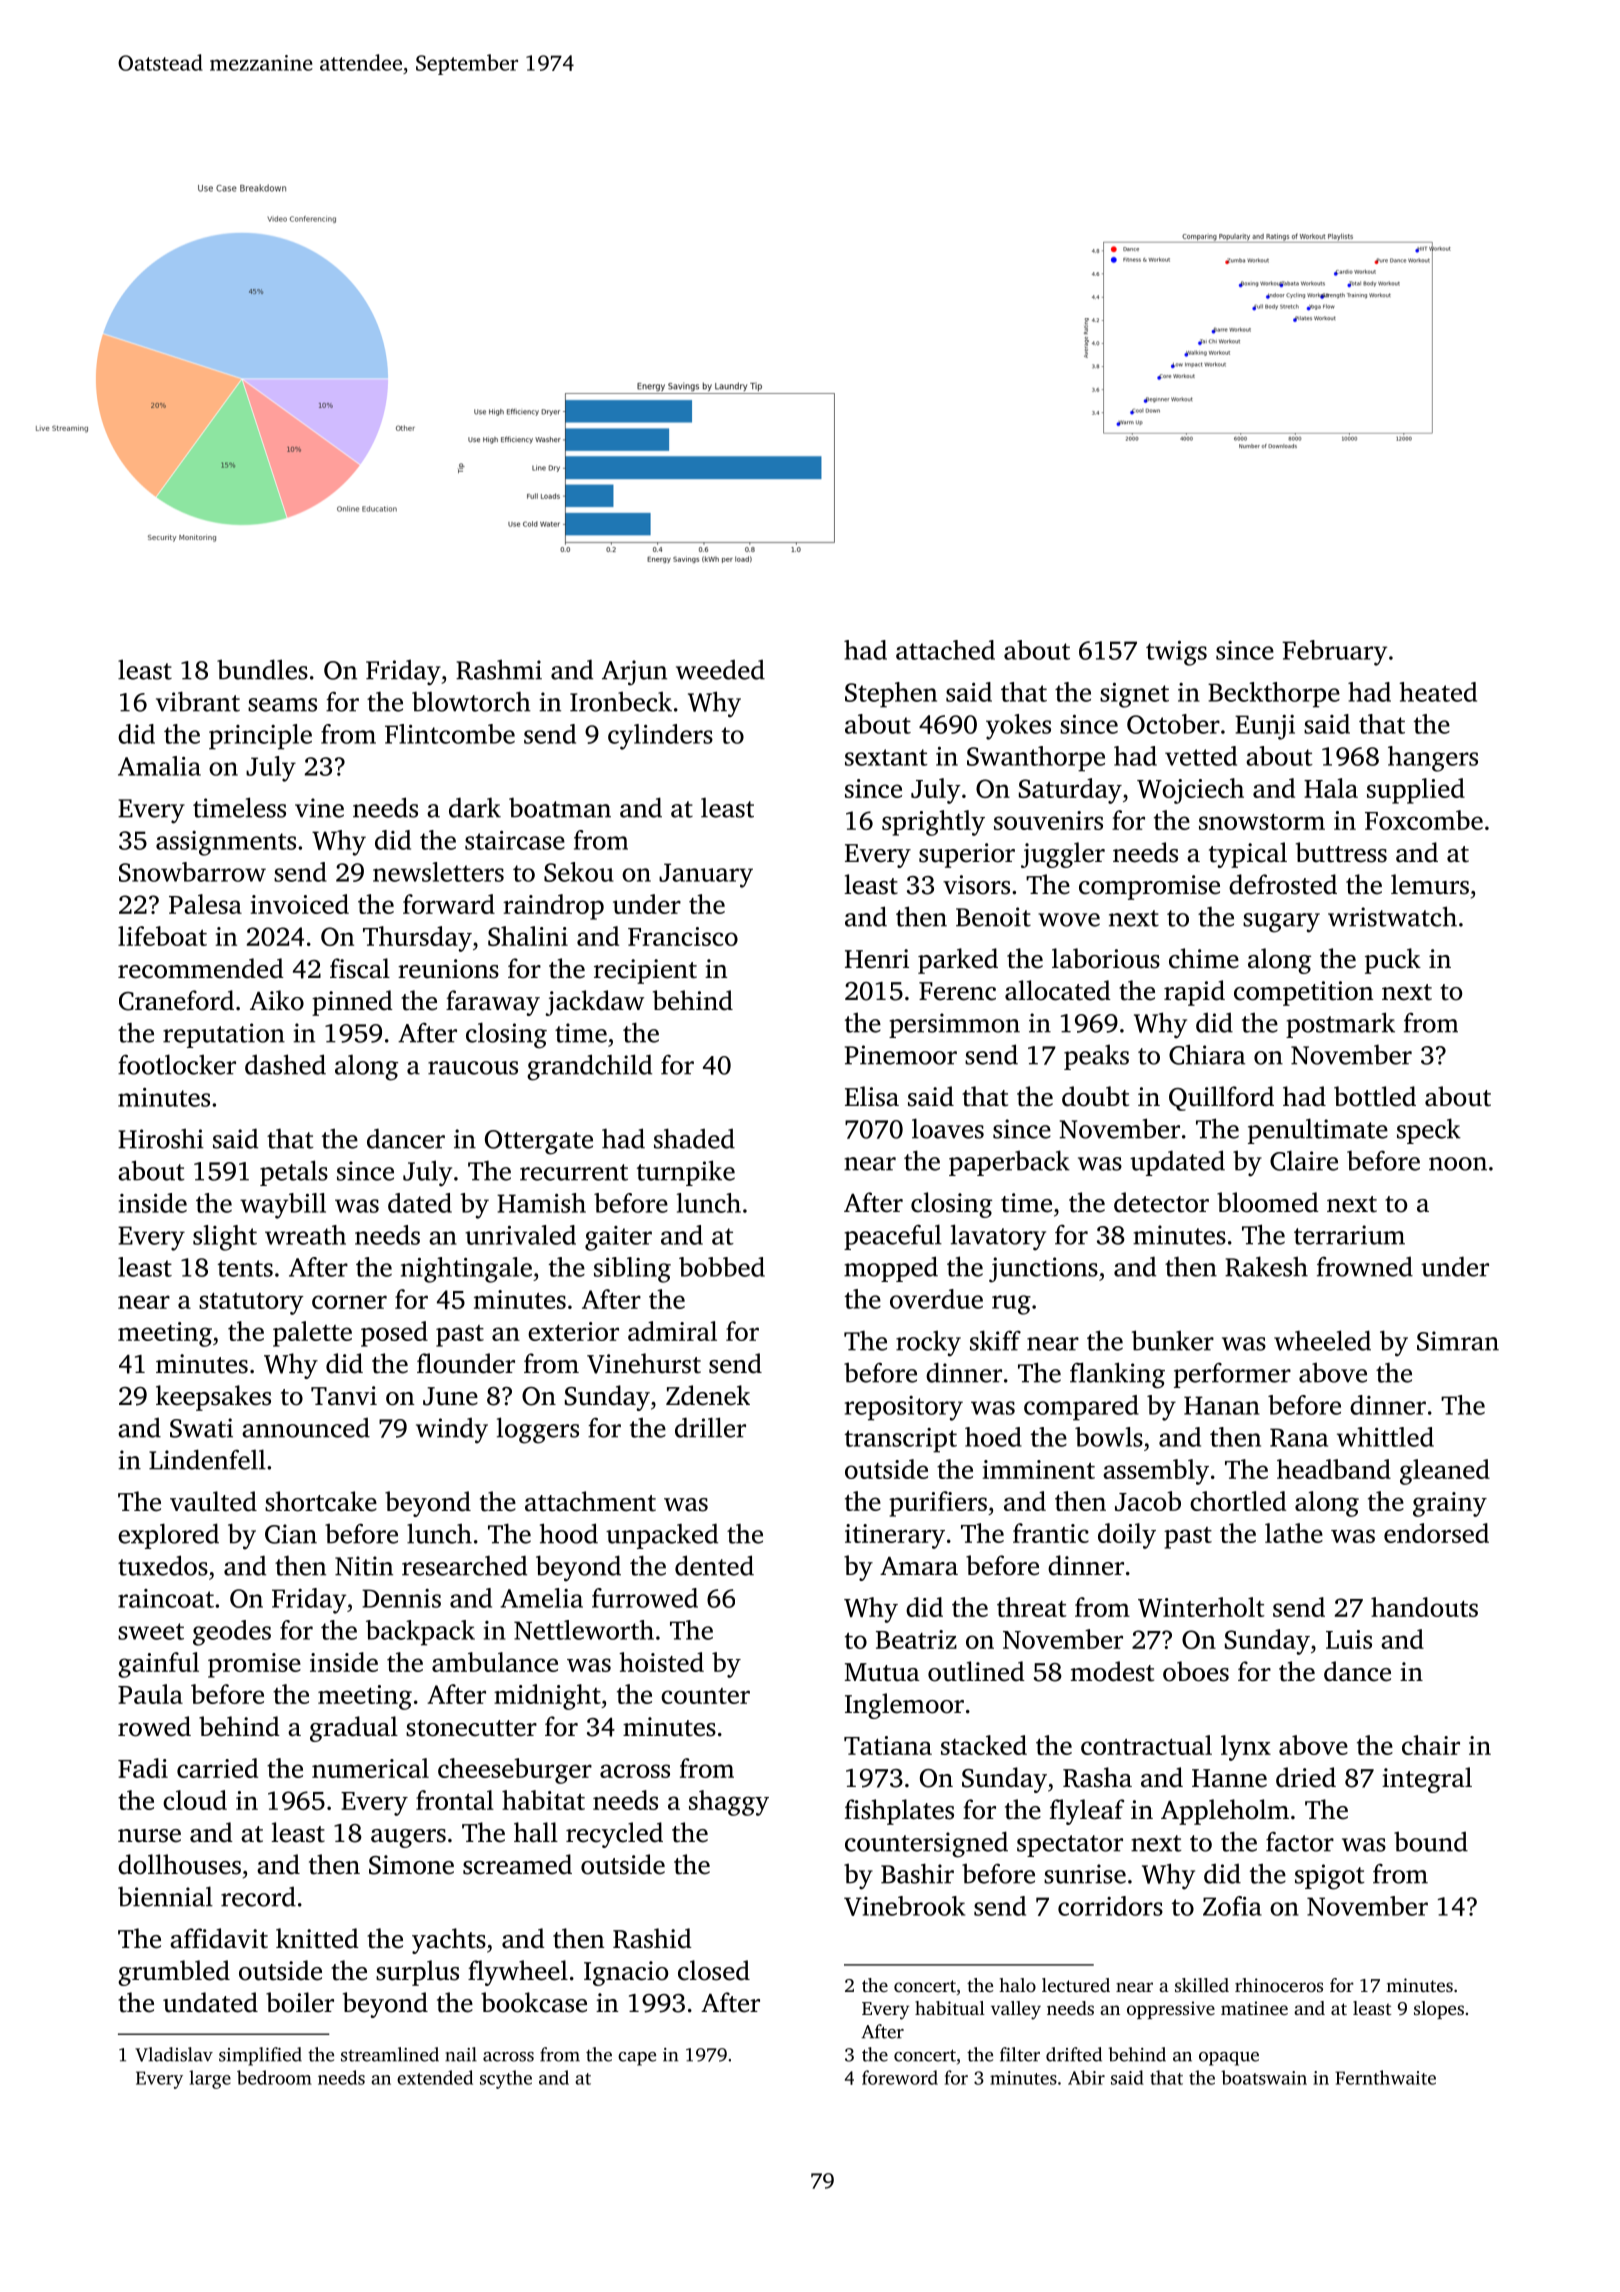 The height and width of the document is (2292, 1620). I want to click on spigot, so click(1330, 1877).
